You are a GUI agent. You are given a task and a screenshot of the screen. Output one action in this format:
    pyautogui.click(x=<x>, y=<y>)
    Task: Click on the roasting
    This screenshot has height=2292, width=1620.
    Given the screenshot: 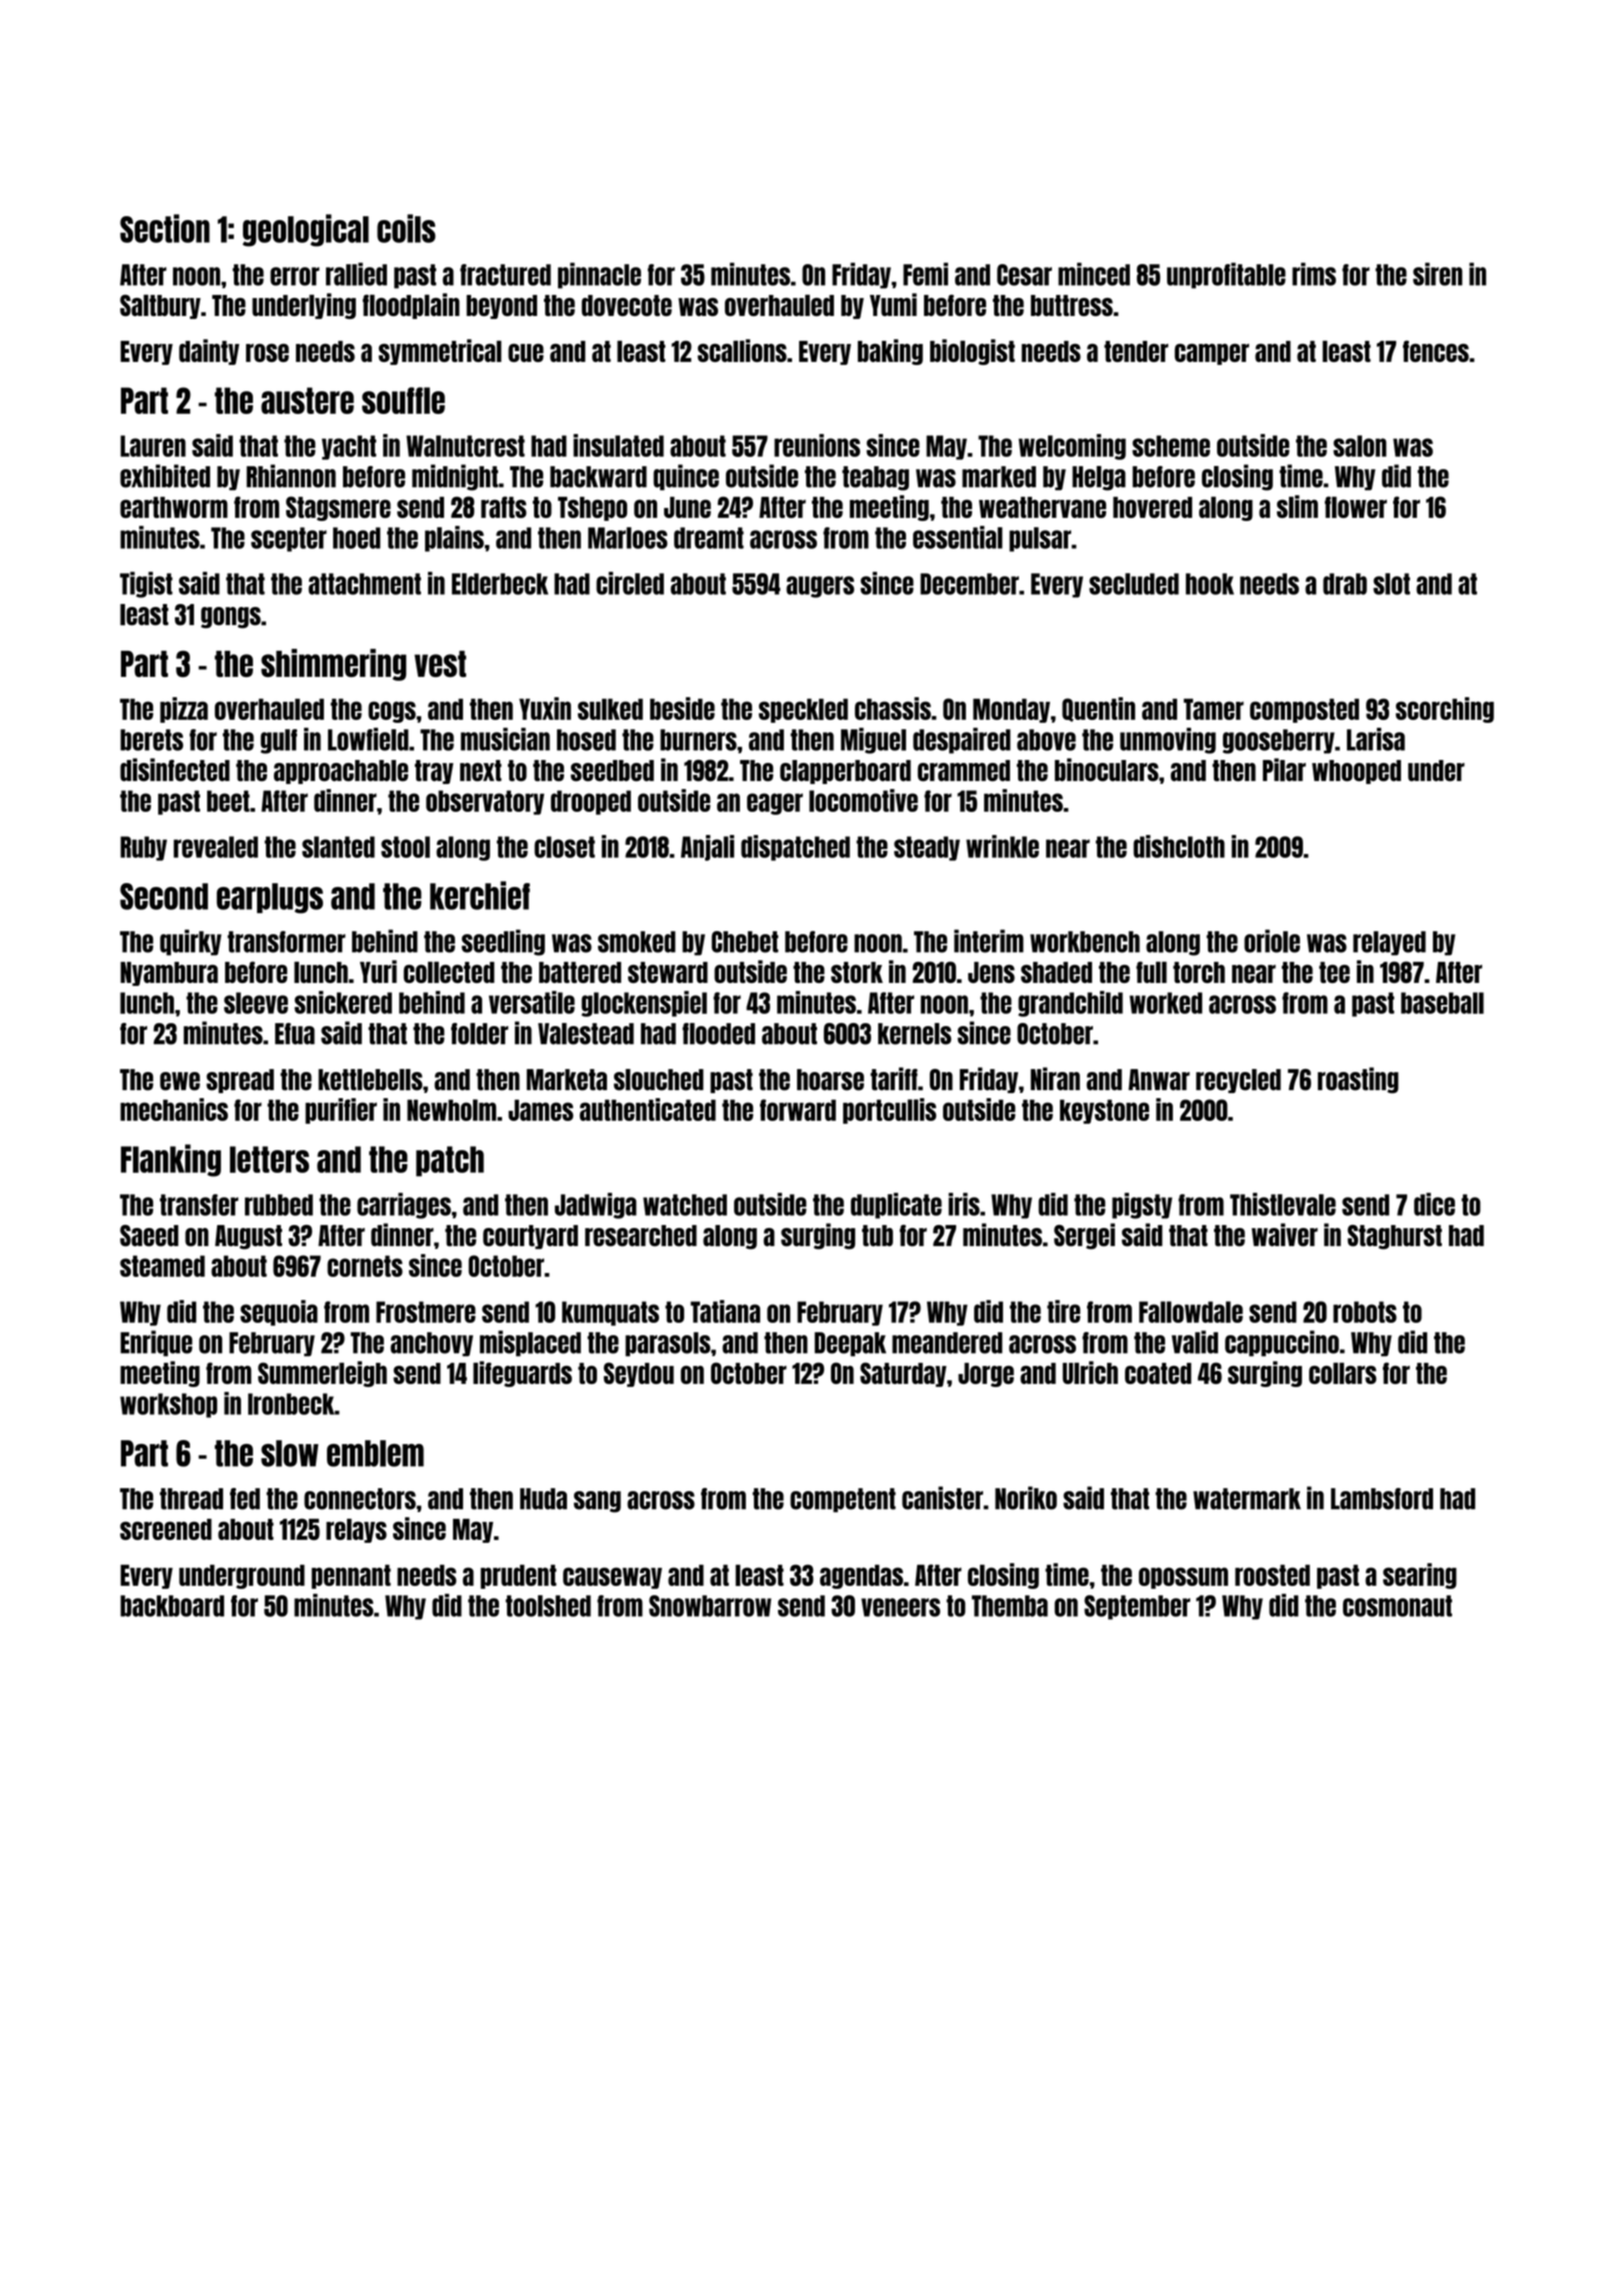 What is the action you would take?
    pyautogui.click(x=1358, y=1080)
